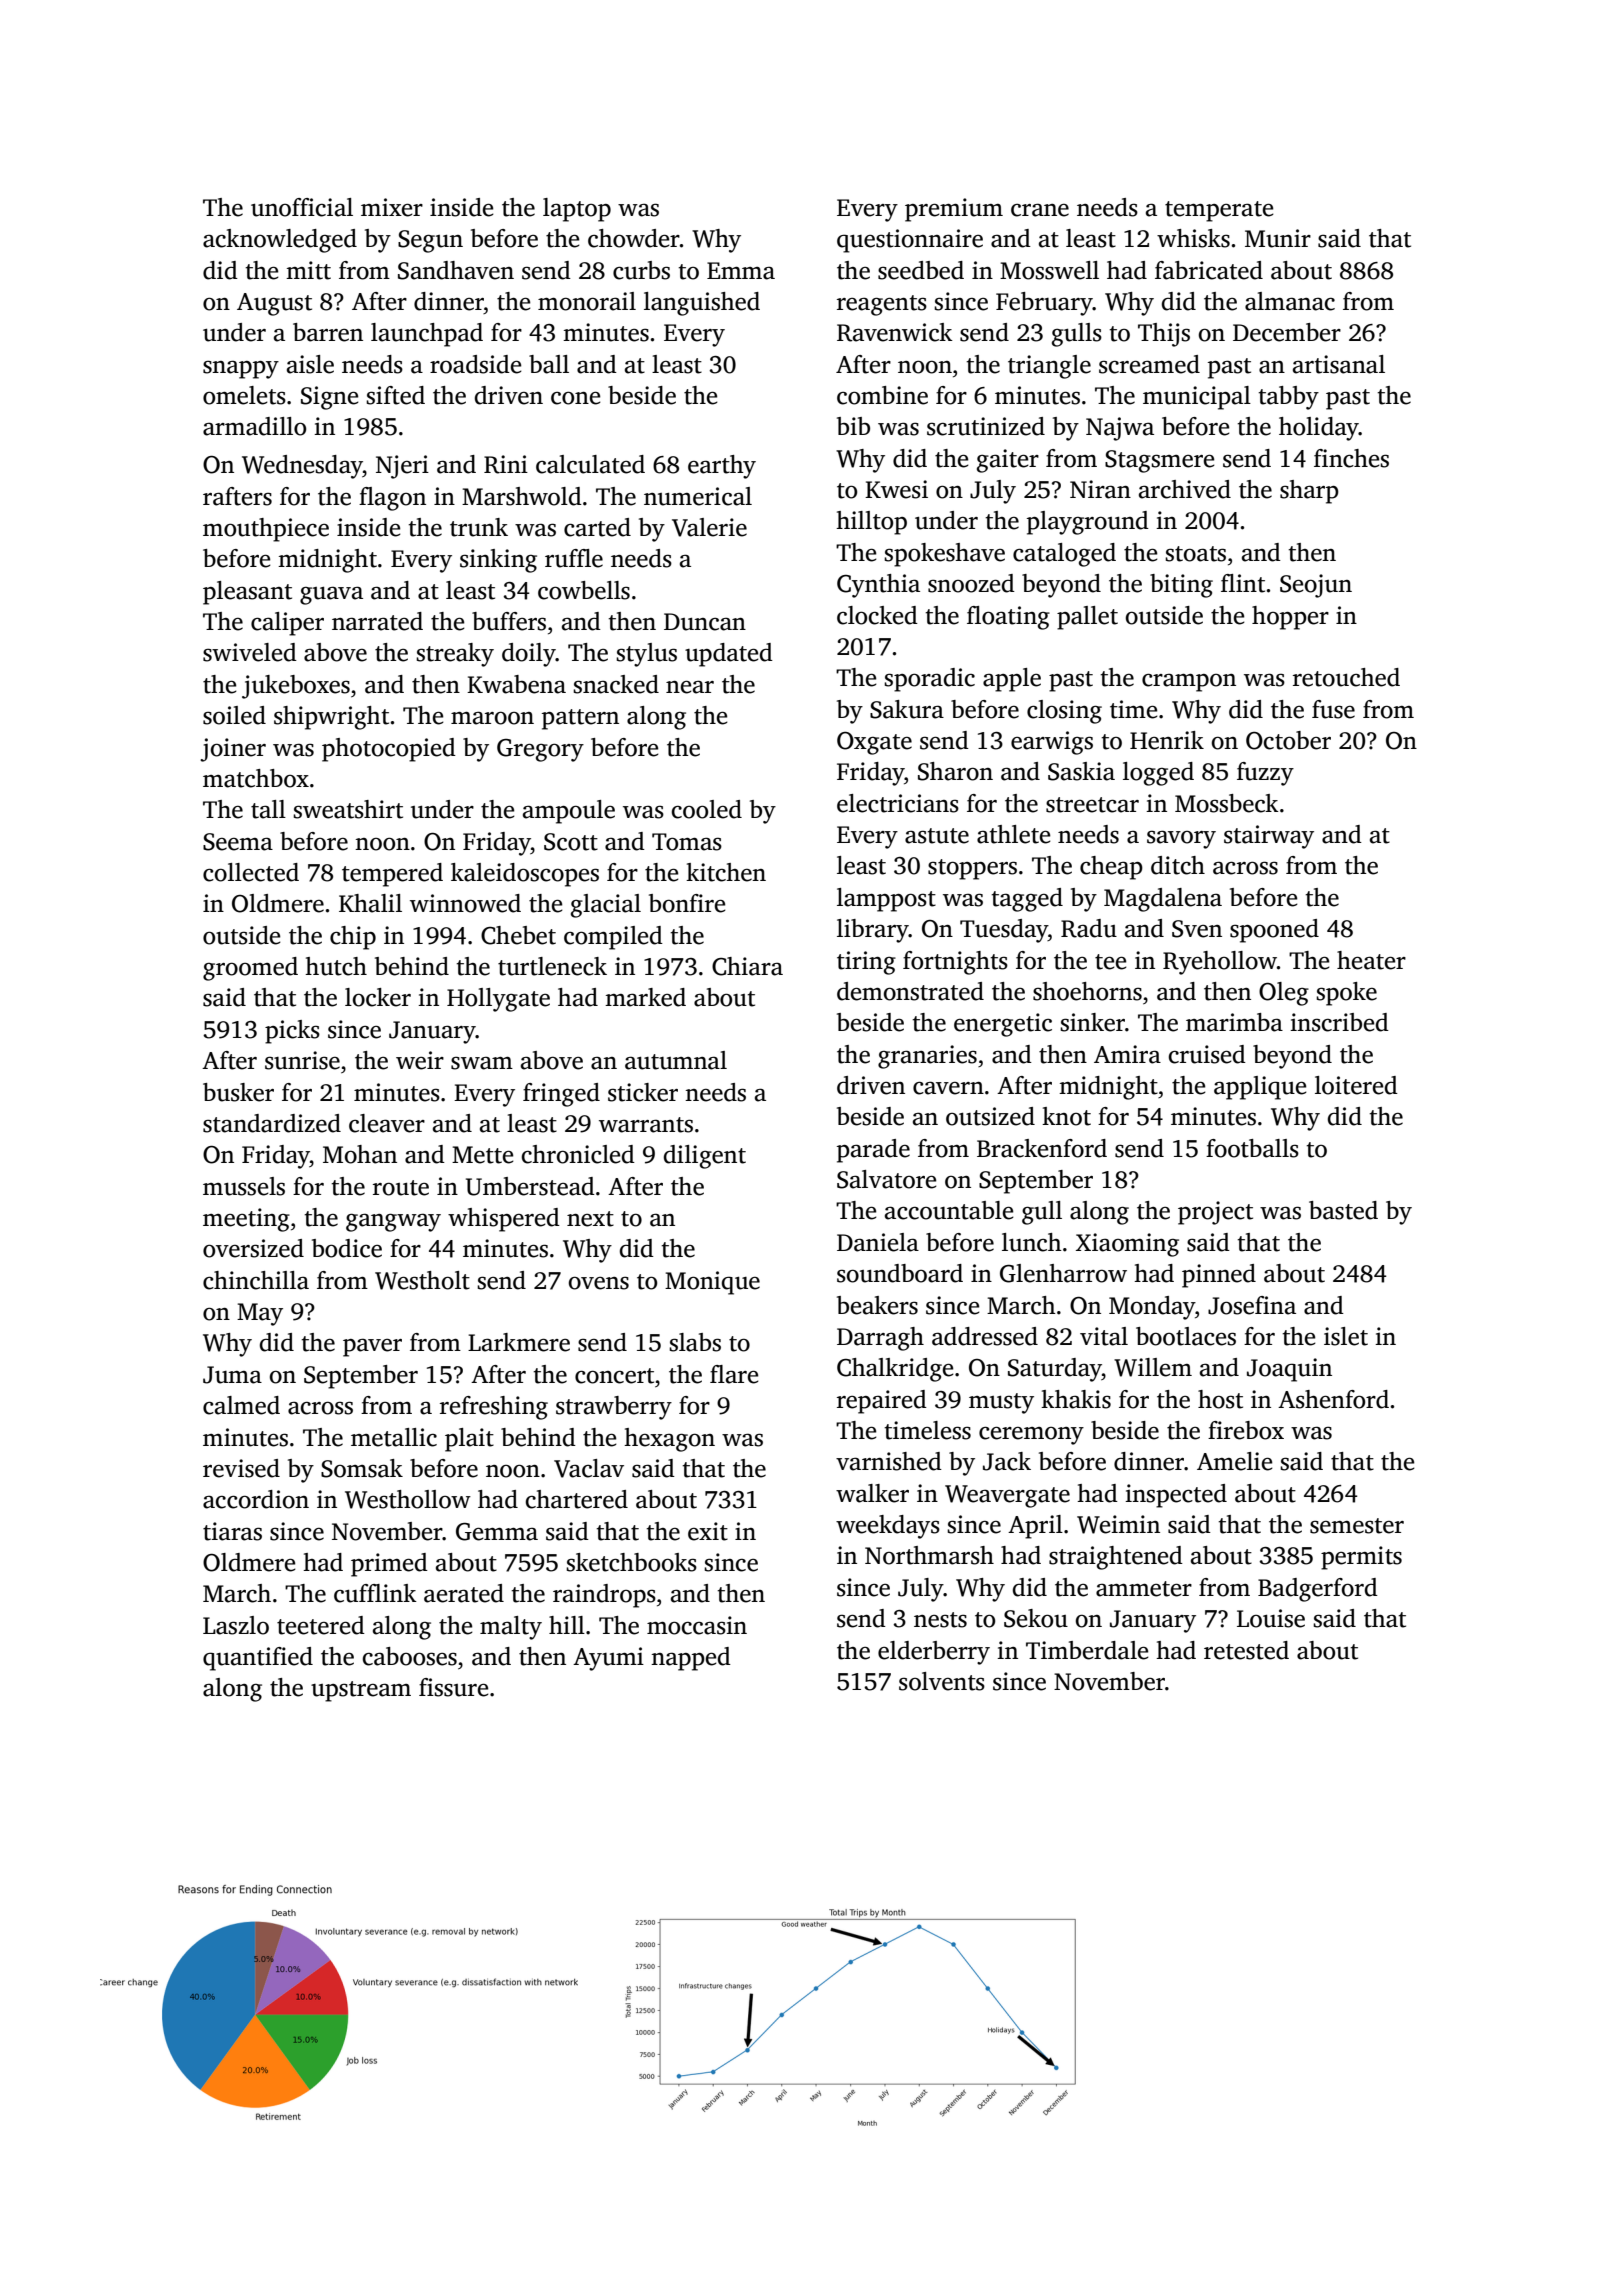  What do you see at coordinates (1185, 489) in the screenshot?
I see `archived` at bounding box center [1185, 489].
